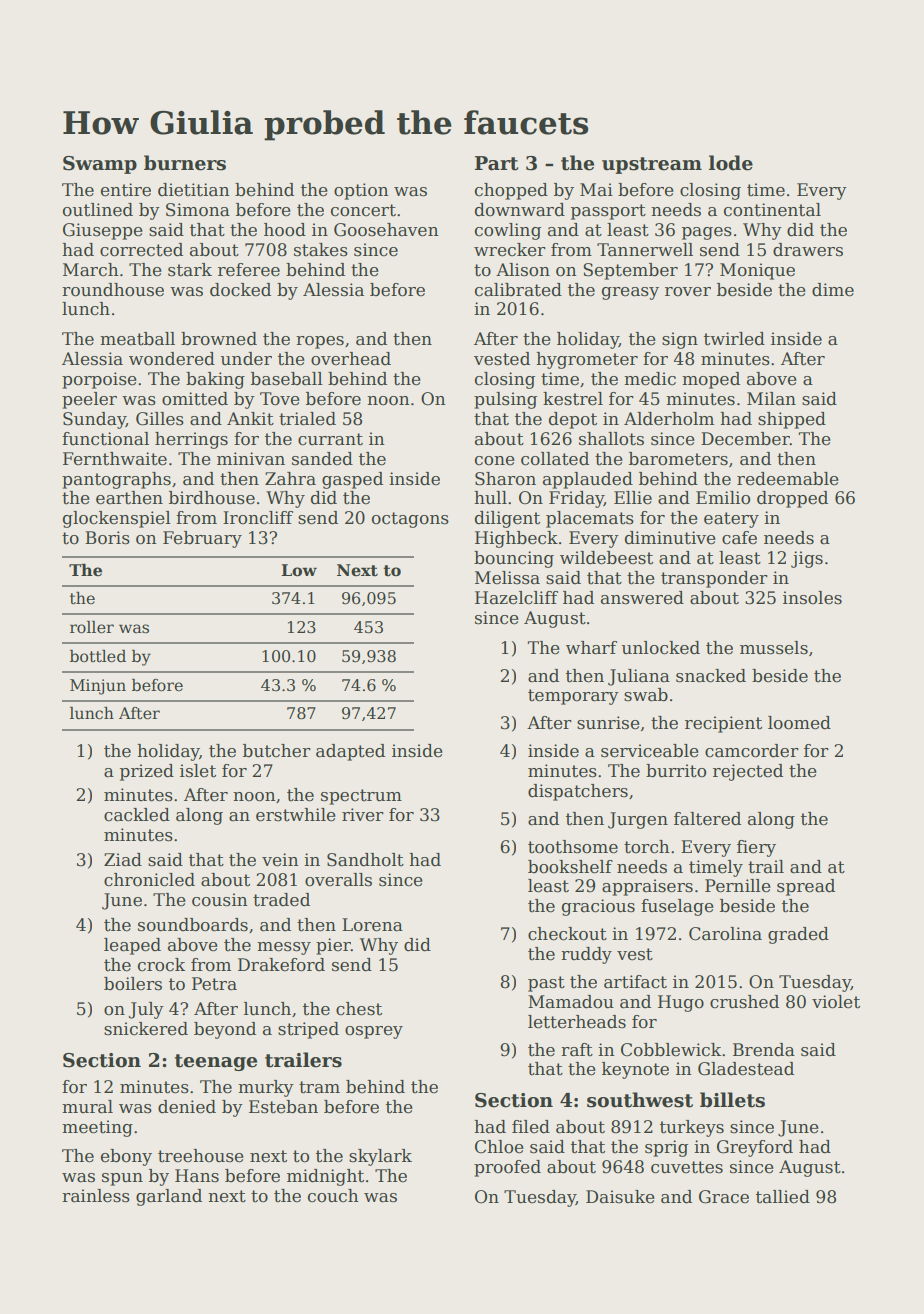  I want to click on dropped, so click(792, 499).
